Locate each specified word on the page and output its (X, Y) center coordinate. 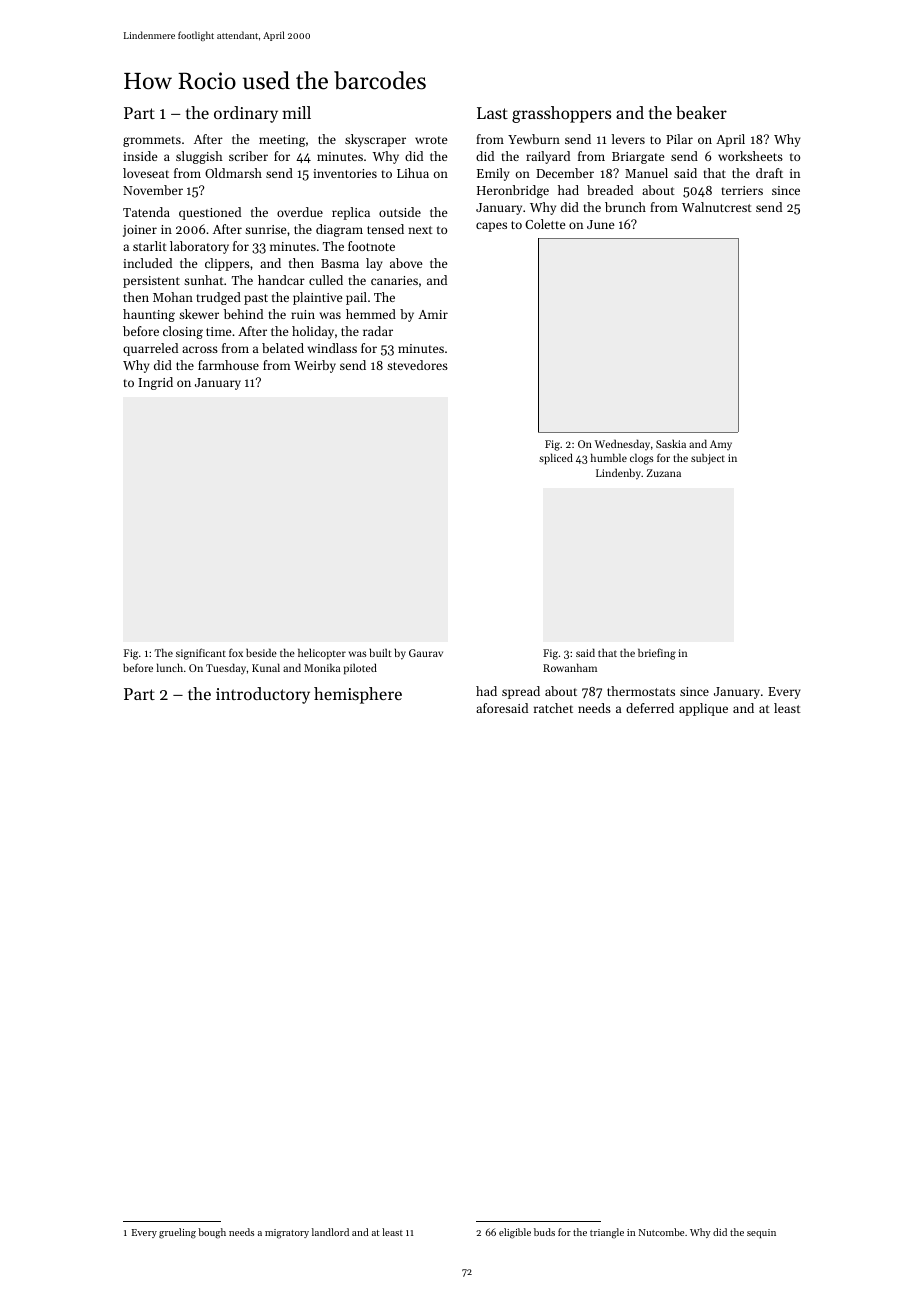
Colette (545, 224)
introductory (263, 695)
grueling (177, 1233)
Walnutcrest (717, 207)
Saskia (671, 443)
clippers (227, 264)
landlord (330, 1232)
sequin (761, 1233)
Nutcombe (661, 1232)
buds (544, 1232)
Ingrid (155, 383)
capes (491, 227)
